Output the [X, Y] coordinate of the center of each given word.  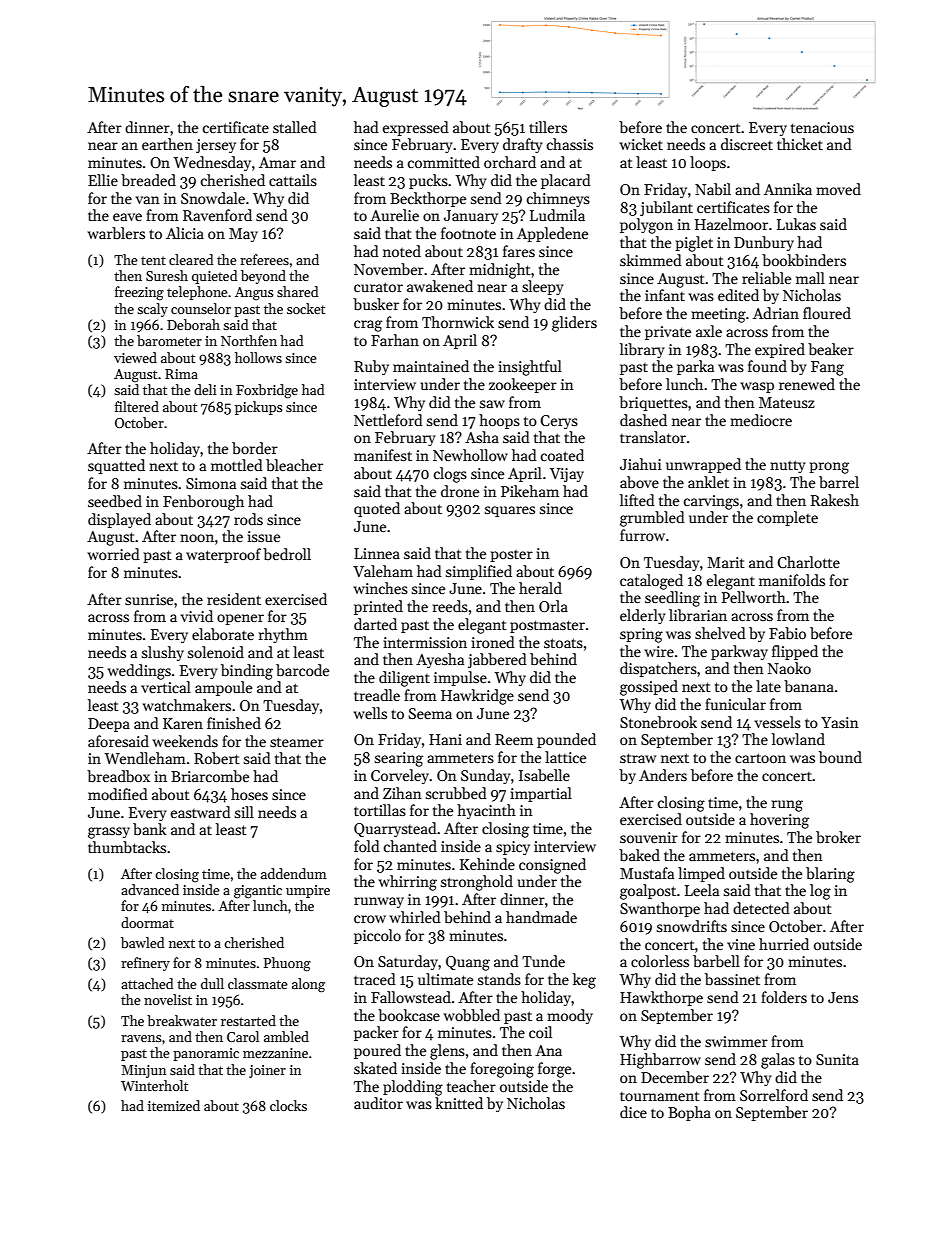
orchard [510, 162]
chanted [410, 846]
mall [810, 278]
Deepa [109, 725]
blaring [830, 875]
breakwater [182, 1020]
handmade [541, 917]
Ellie [103, 180]
